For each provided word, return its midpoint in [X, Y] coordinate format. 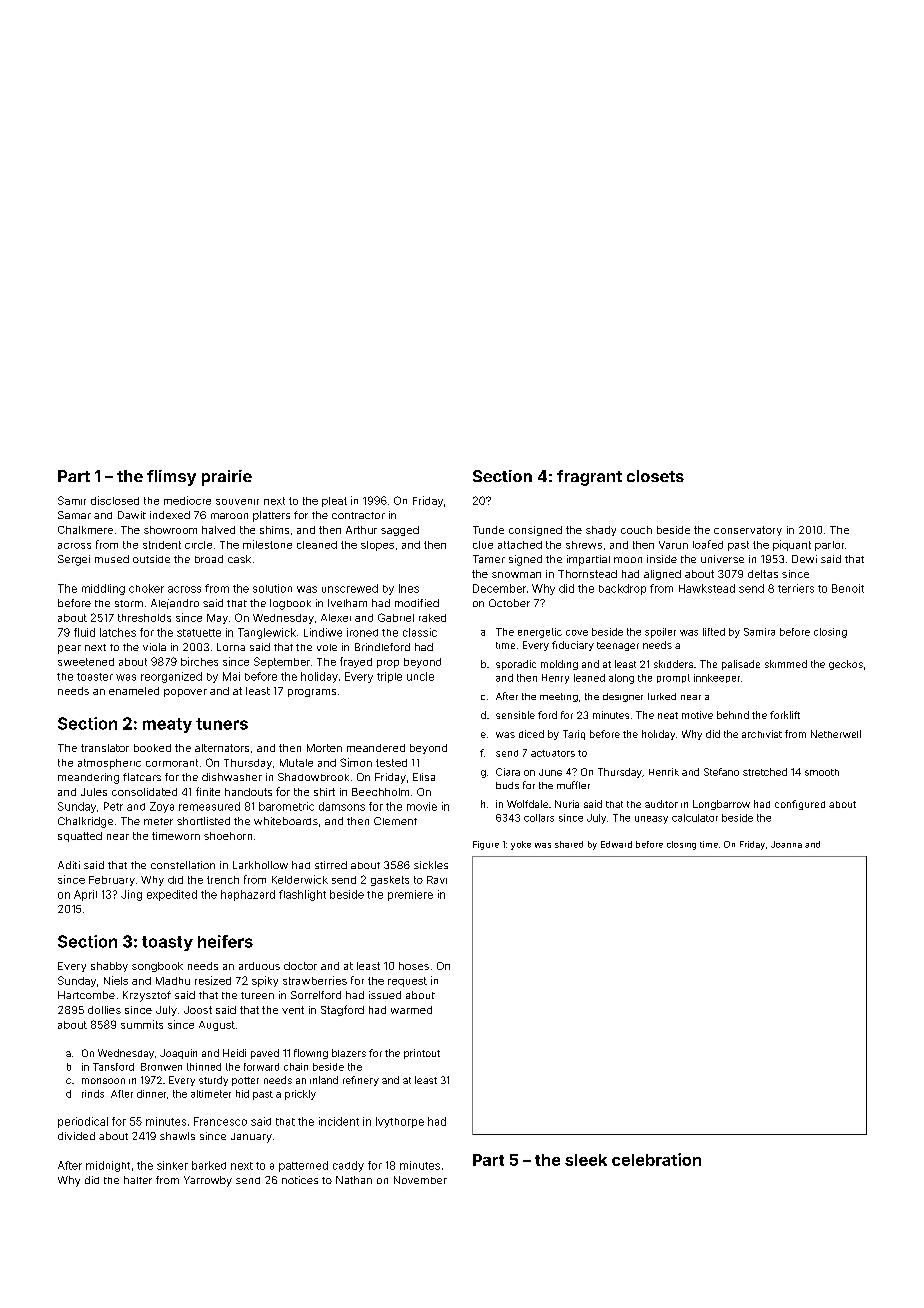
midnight [108, 1166]
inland [324, 1080]
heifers [225, 941]
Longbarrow [721, 805]
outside [151, 559]
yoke [521, 845]
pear [69, 649]
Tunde [488, 530]
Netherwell [836, 734]
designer [623, 697]
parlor [829, 546]
